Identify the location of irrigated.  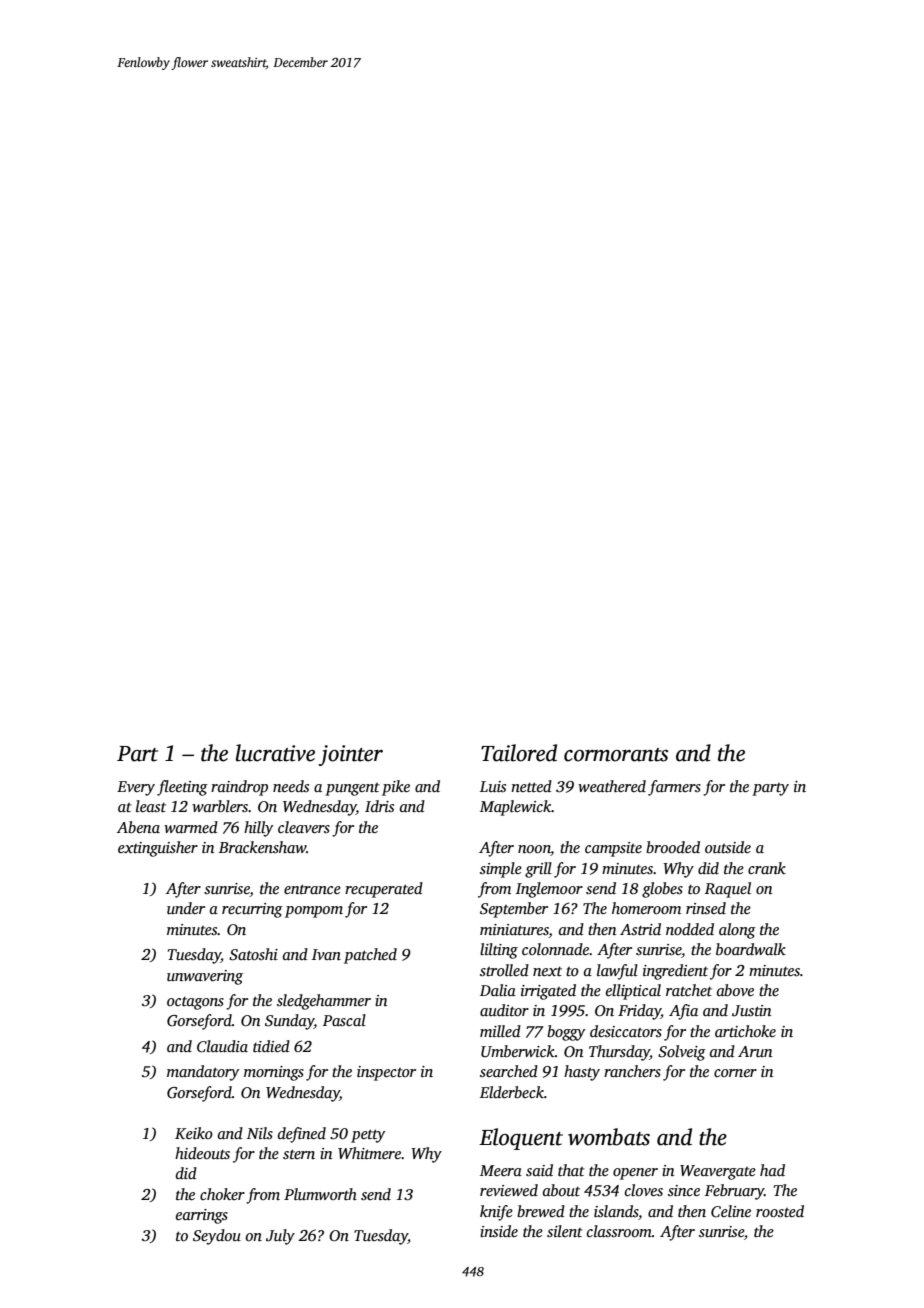
(548, 992).
